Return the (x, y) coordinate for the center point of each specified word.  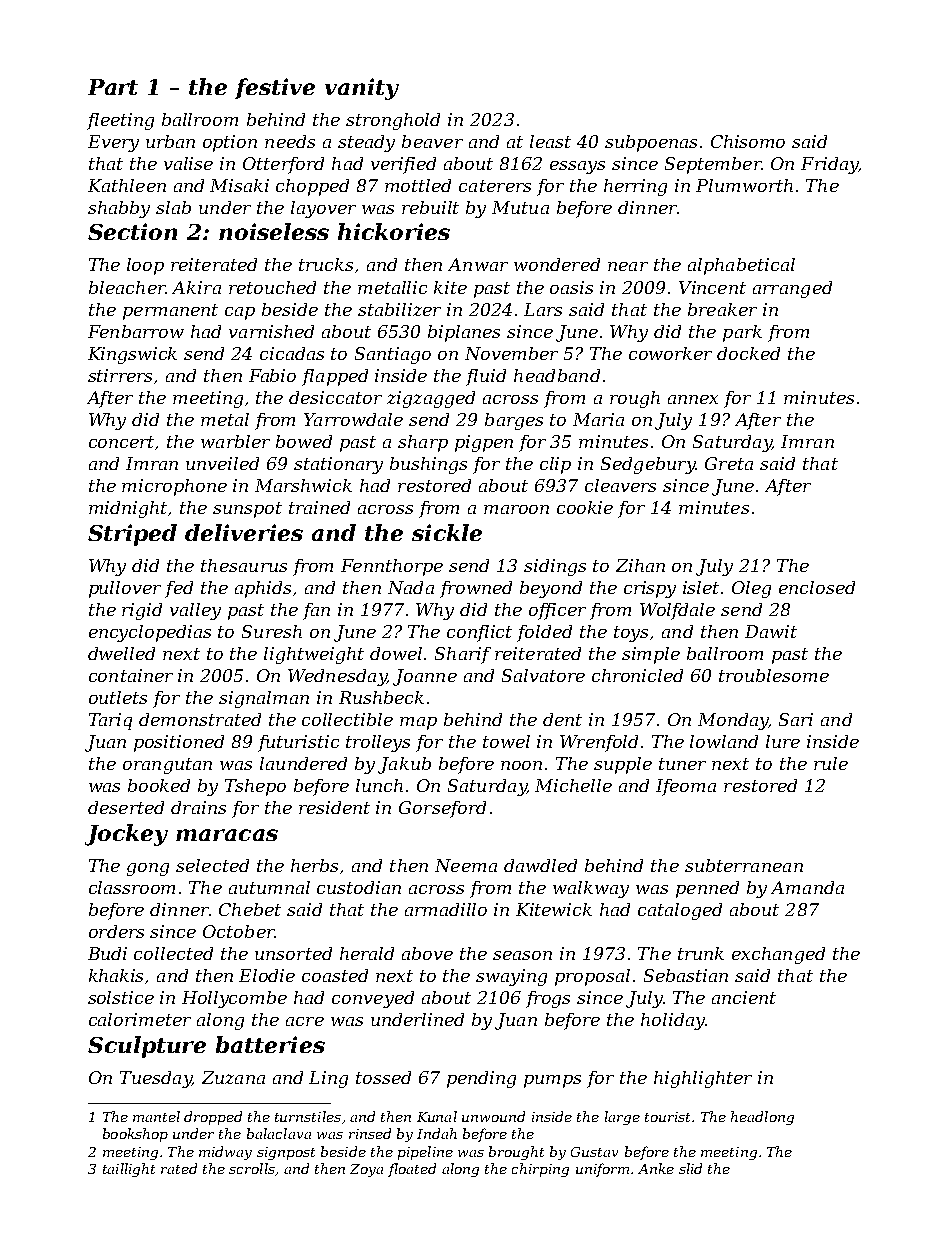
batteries (270, 1044)
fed (179, 589)
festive (275, 88)
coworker (670, 353)
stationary (338, 465)
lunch (379, 785)
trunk (701, 953)
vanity (362, 89)
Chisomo (748, 141)
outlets (118, 697)
